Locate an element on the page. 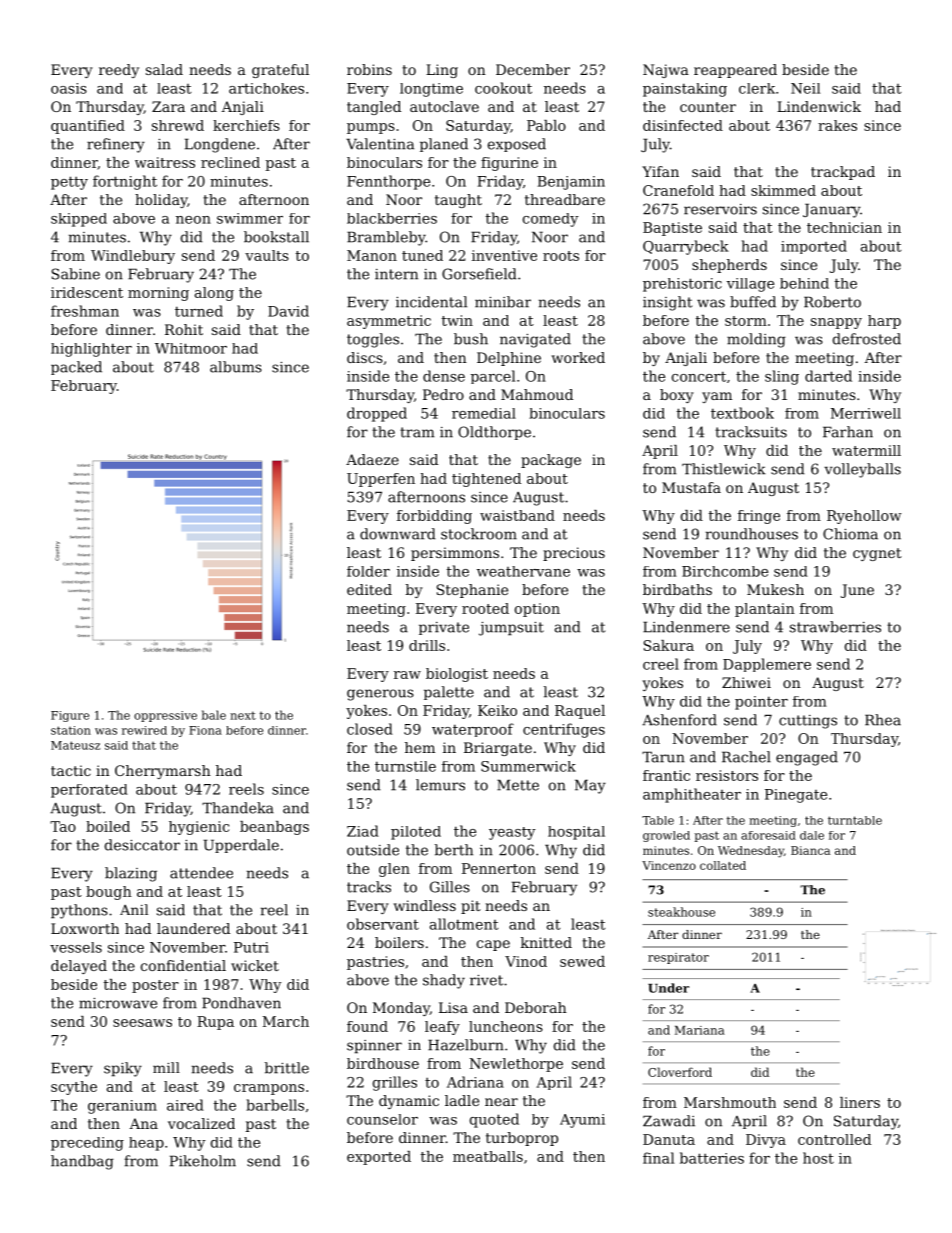  Pikeholm is located at coordinates (203, 1161).
